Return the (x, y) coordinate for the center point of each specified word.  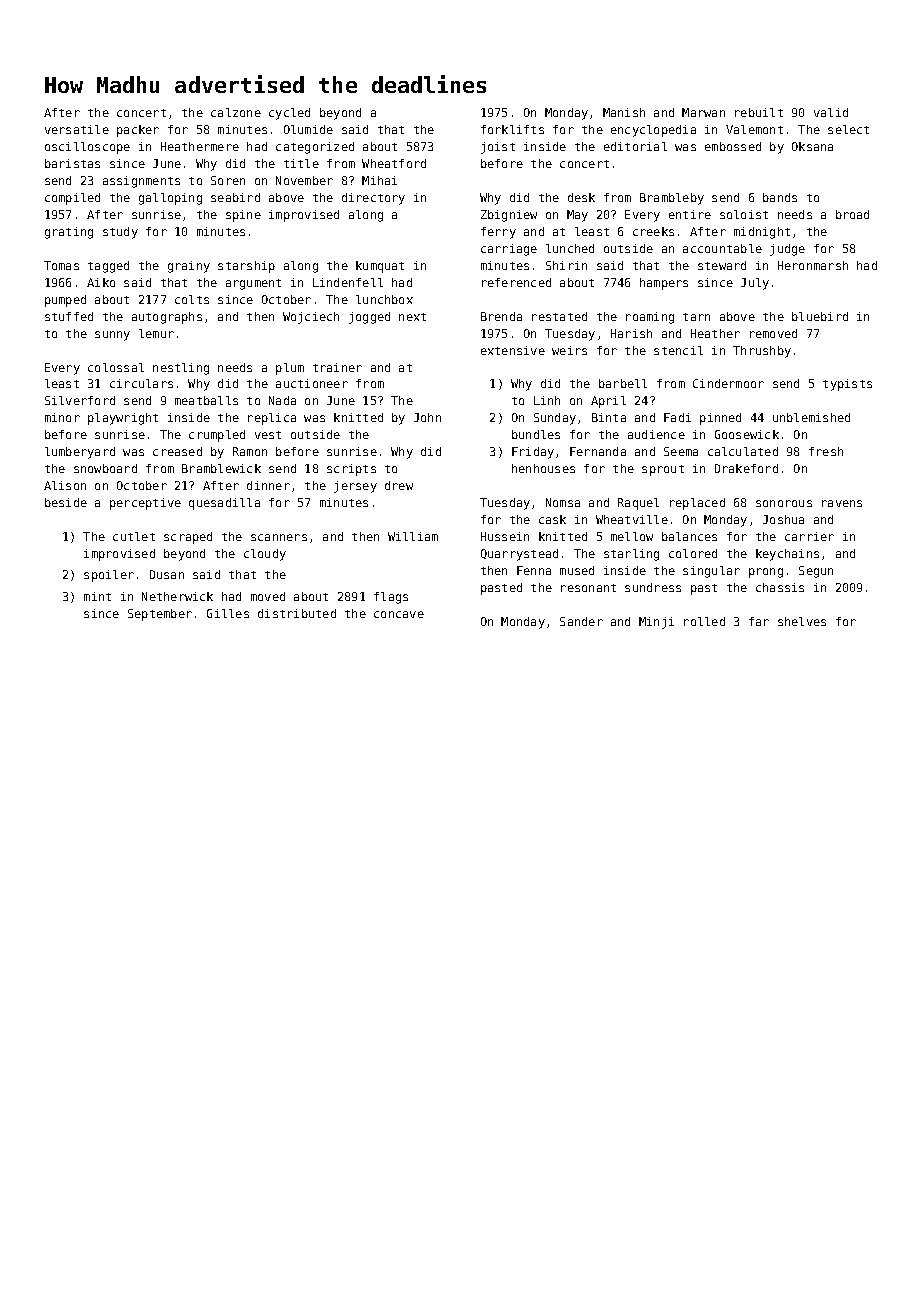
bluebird (820, 316)
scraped (188, 538)
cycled (289, 114)
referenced (516, 282)
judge (787, 250)
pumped (65, 301)
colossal (116, 367)
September (160, 615)
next (412, 317)
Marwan (703, 112)
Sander (581, 621)
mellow (632, 536)
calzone (236, 112)
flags (391, 598)
